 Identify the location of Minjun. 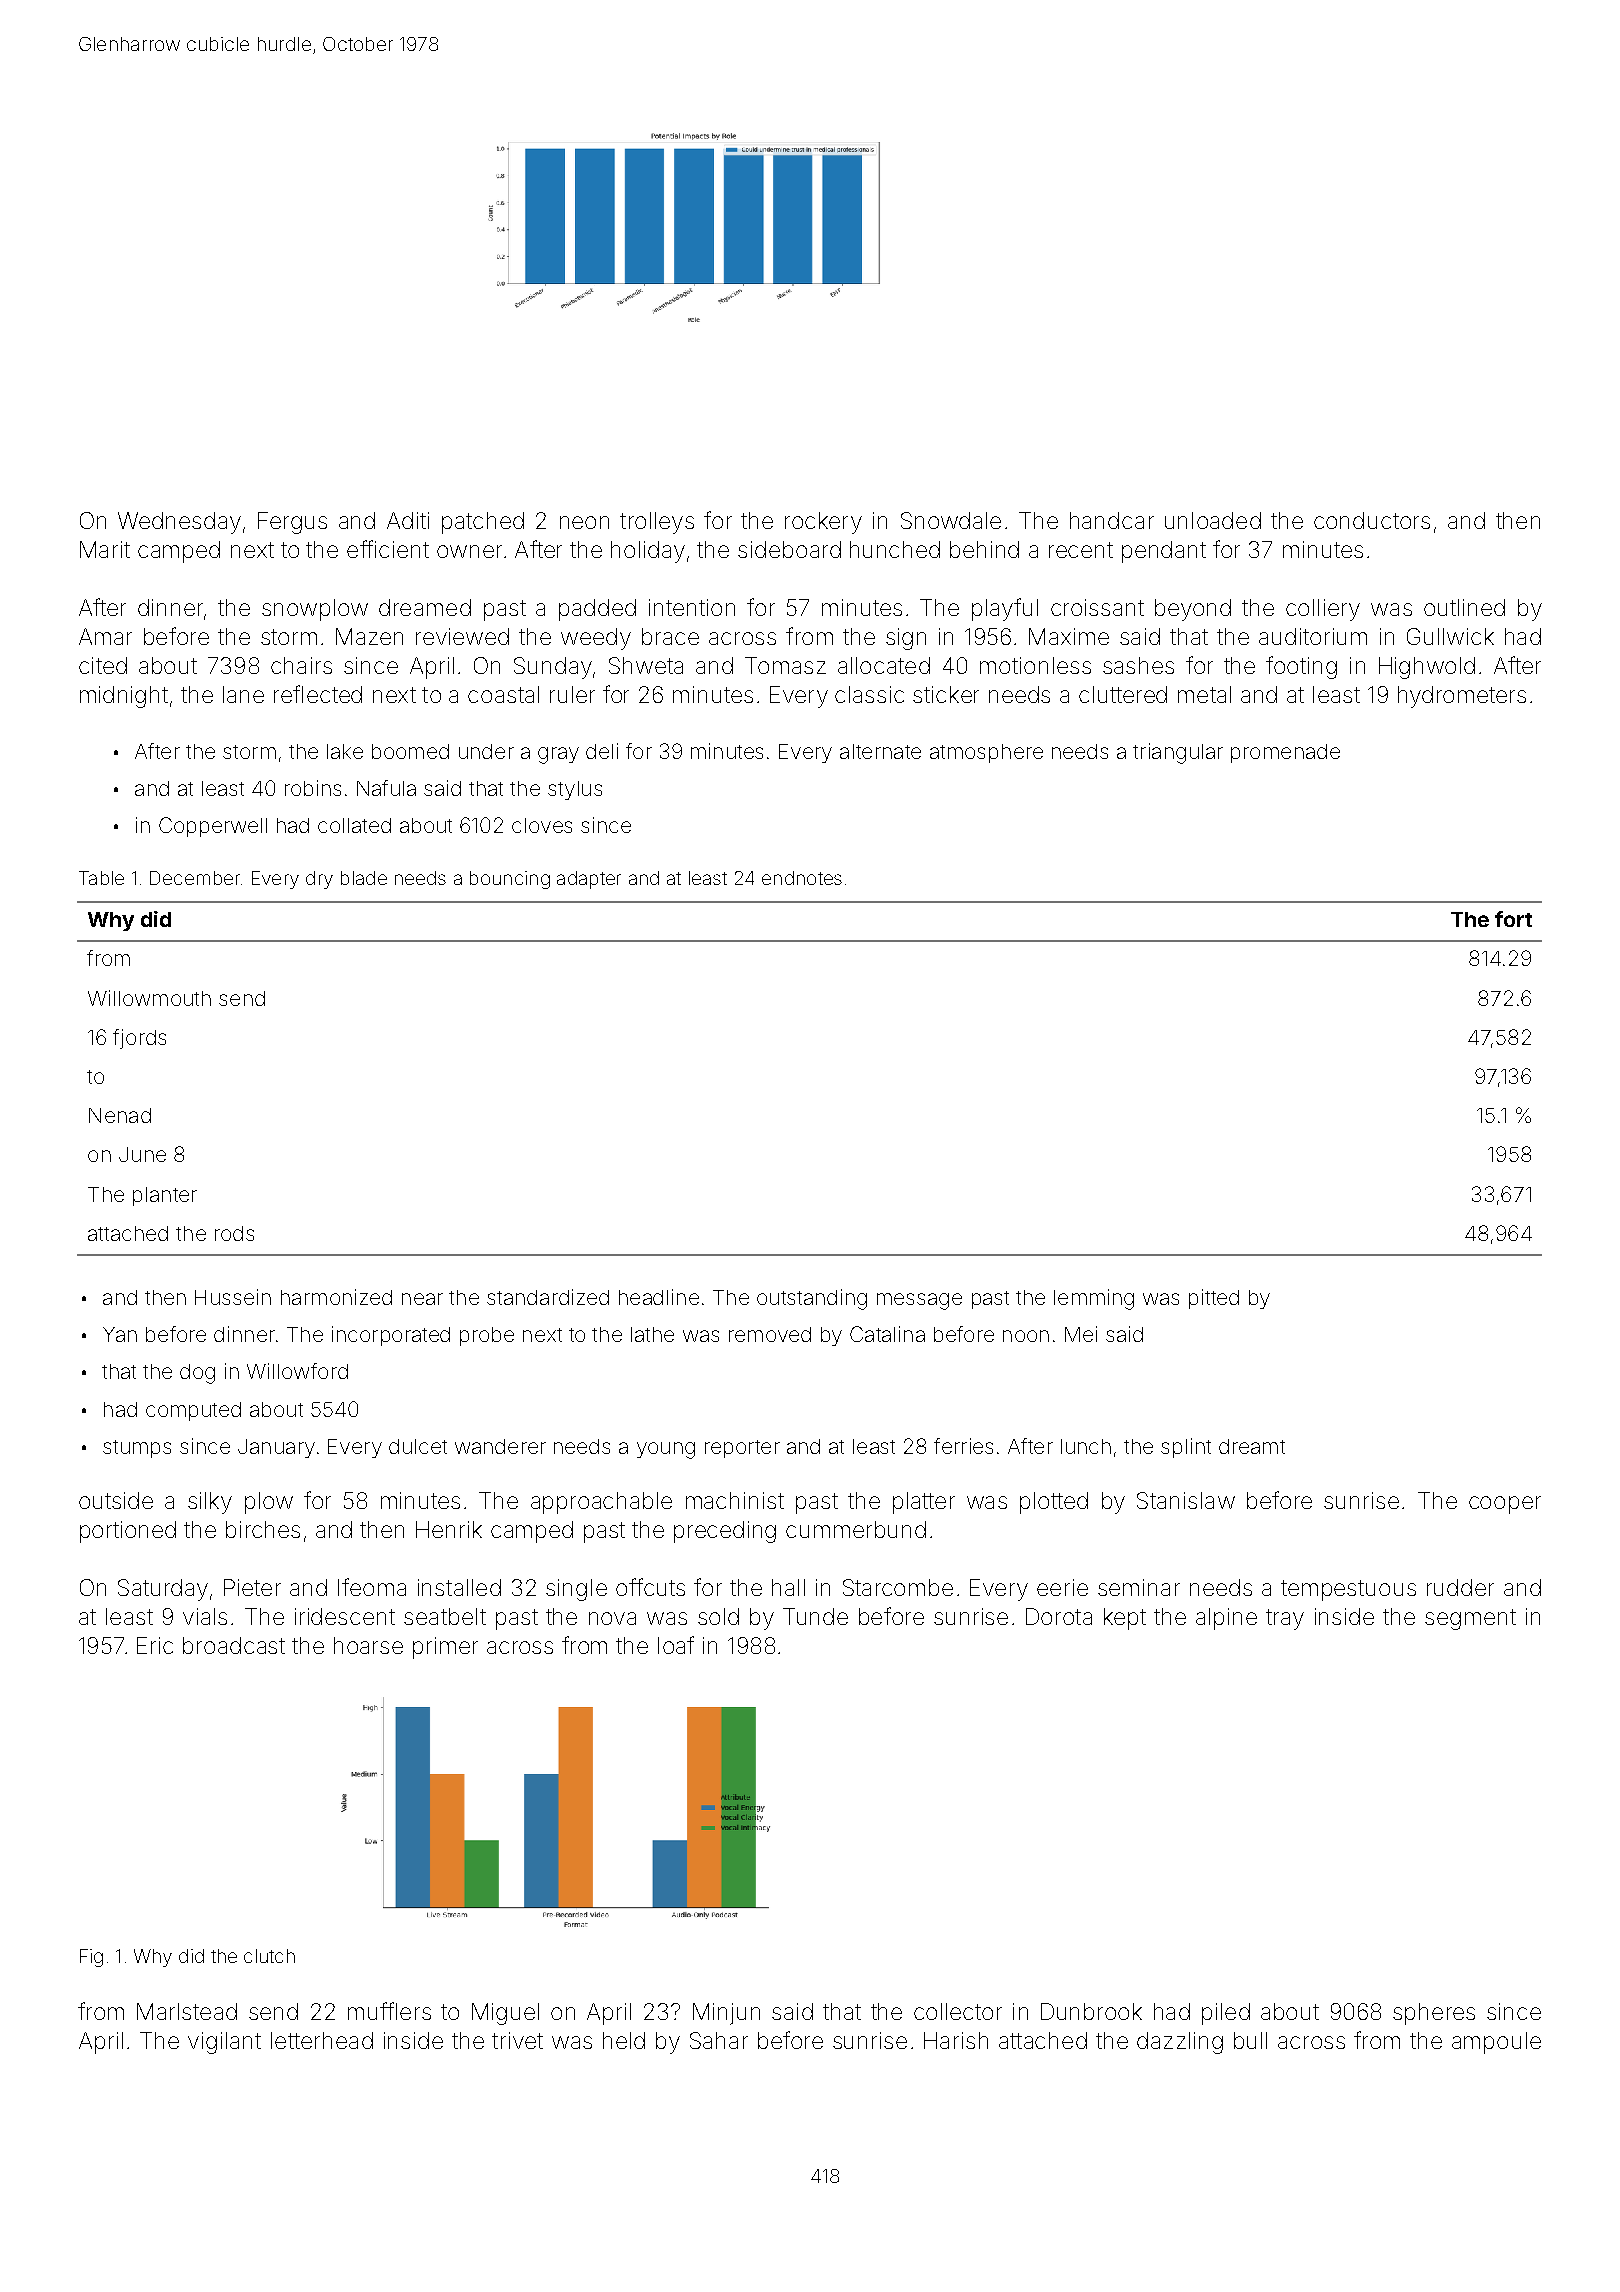
(726, 2014).
